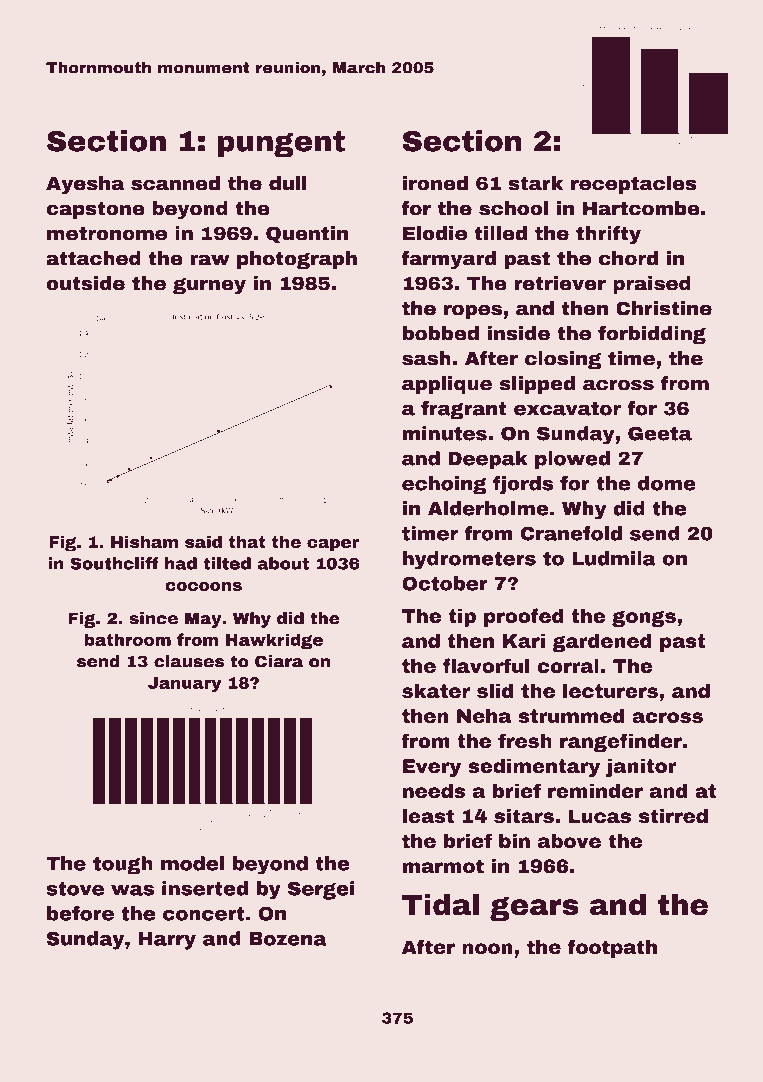 The width and height of the screenshot is (763, 1082). Describe the element at coordinates (154, 618) in the screenshot. I see `since` at that location.
